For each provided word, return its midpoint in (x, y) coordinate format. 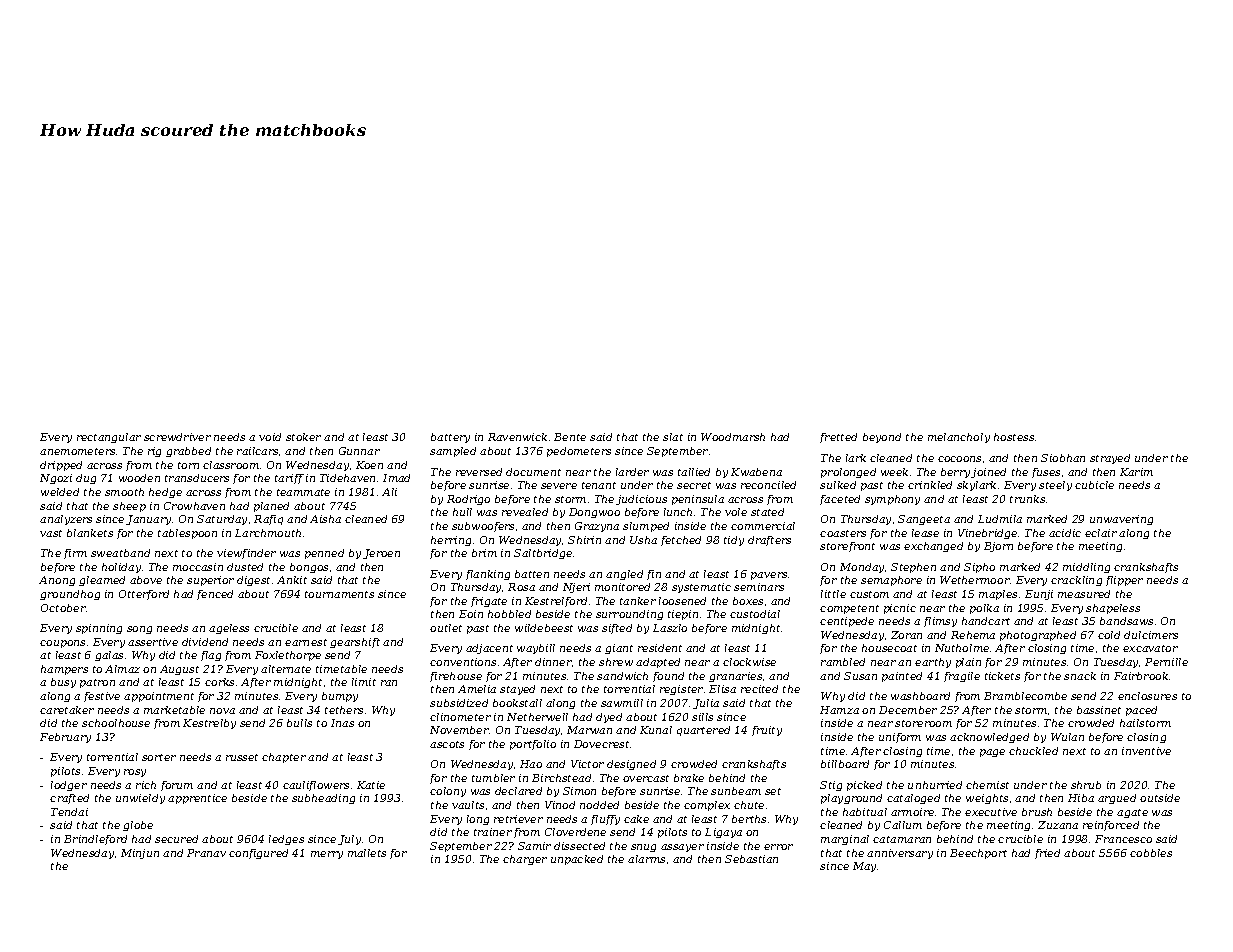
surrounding (629, 615)
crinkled (930, 485)
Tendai (69, 812)
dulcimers (1151, 635)
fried (1047, 854)
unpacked (577, 860)
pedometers (579, 452)
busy (63, 683)
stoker (303, 437)
